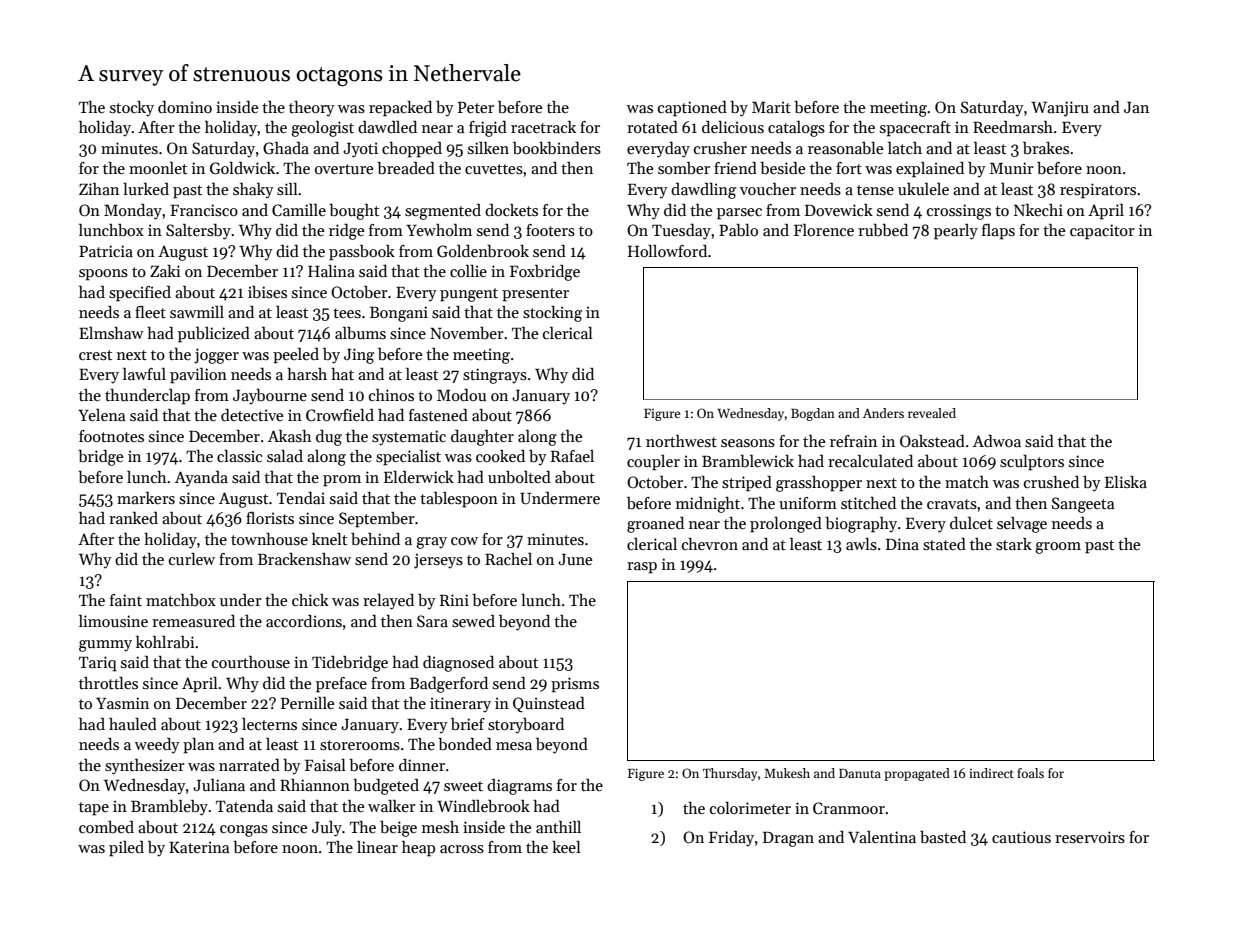 Image resolution: width=1233 pixels, height=952 pixels. Describe the element at coordinates (286, 148) in the screenshot. I see `Ghada` at that location.
